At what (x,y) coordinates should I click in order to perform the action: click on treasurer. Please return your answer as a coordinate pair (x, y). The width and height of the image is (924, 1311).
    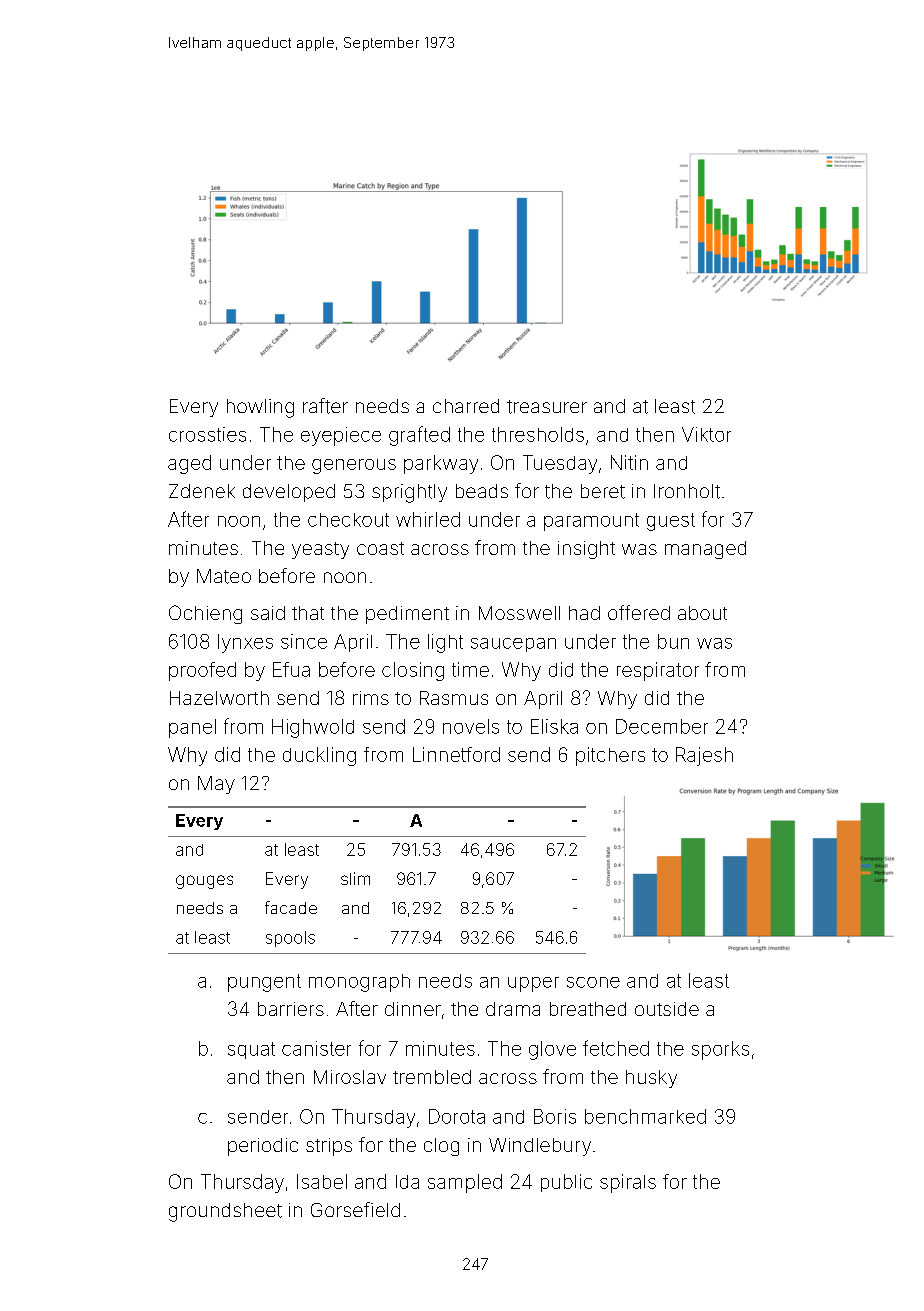
    Looking at the image, I should click on (547, 407).
